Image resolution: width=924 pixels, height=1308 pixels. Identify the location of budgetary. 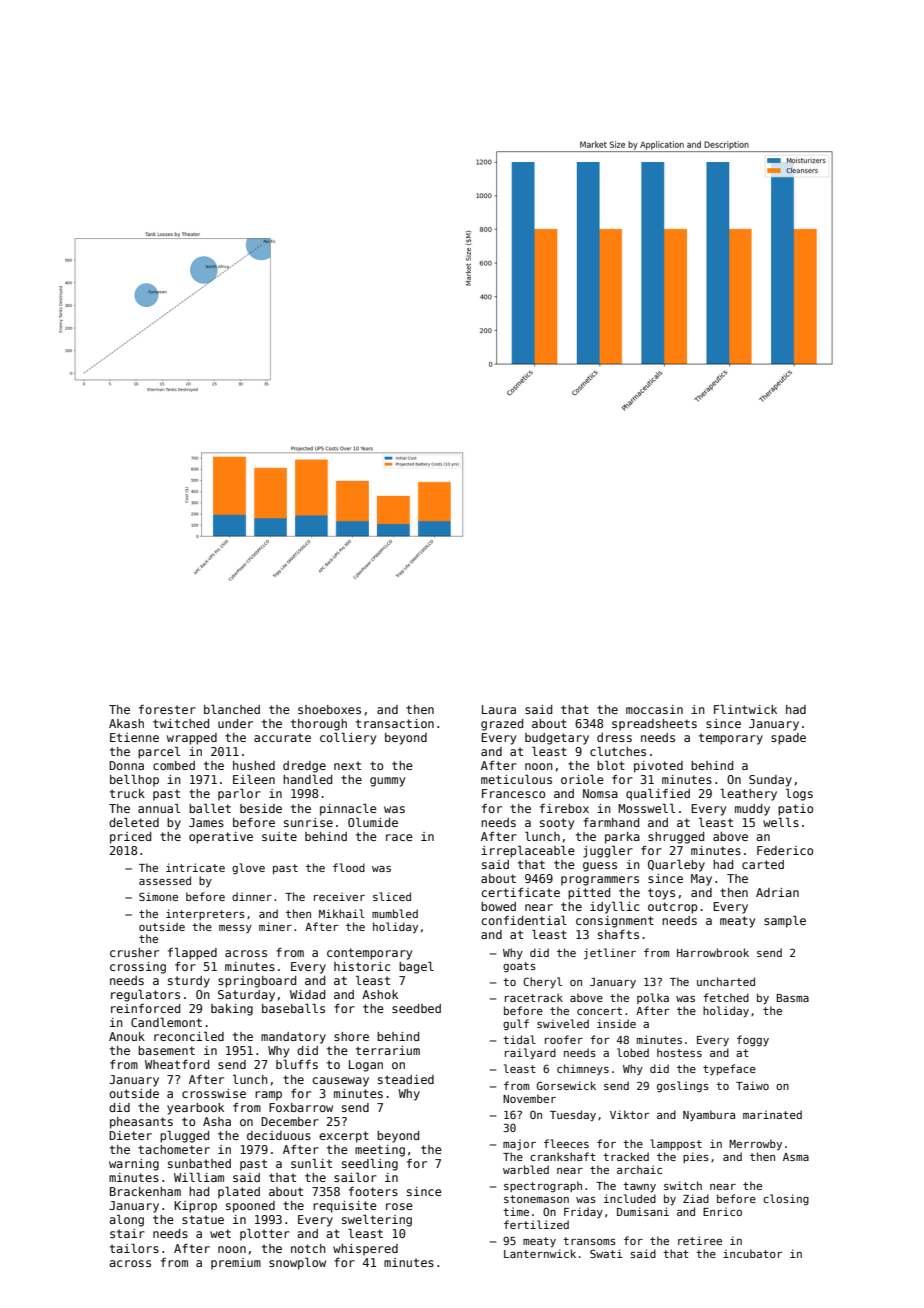
(557, 739).
